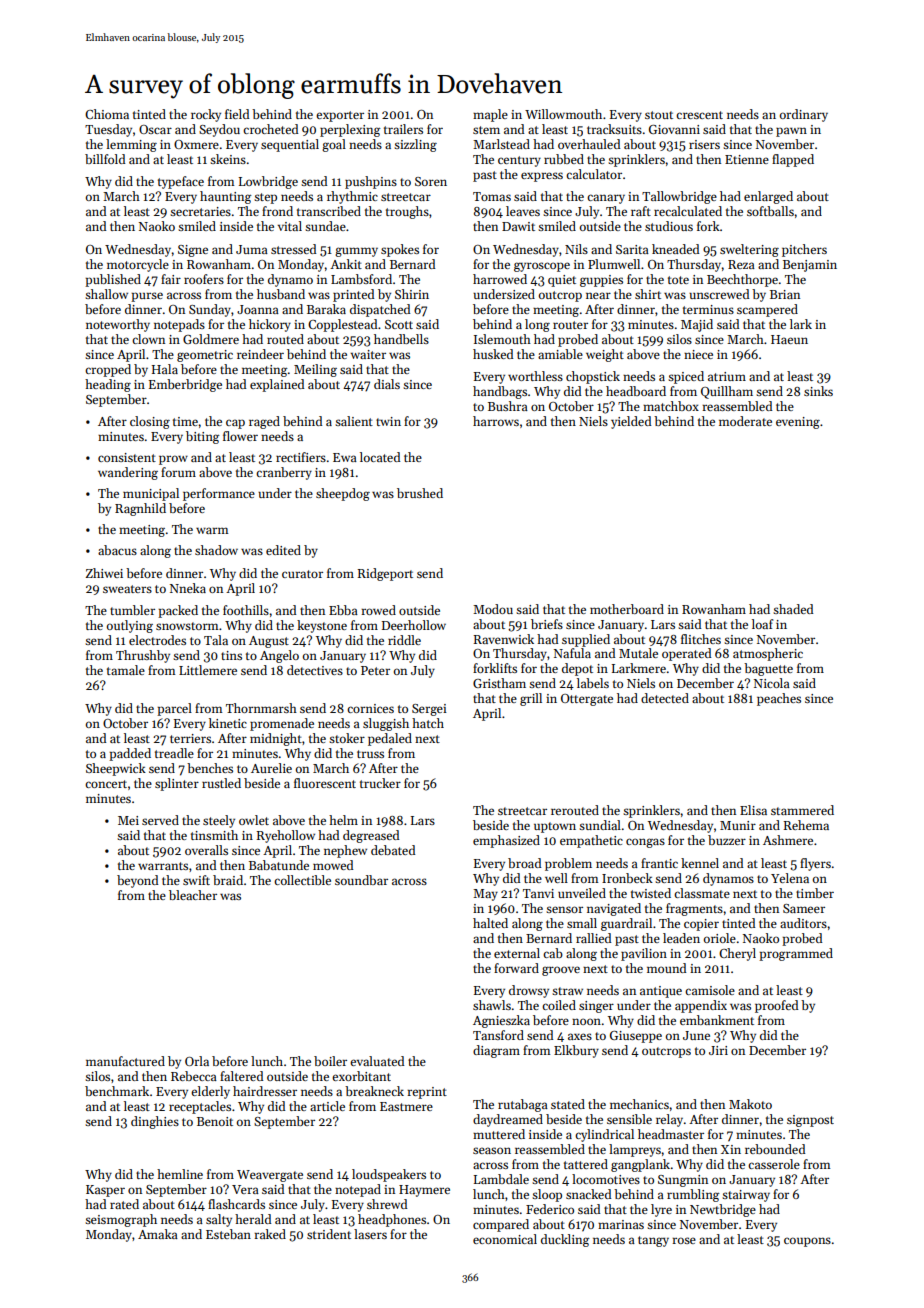 This page has height=1308, width=924. What do you see at coordinates (563, 114) in the page?
I see `Willowmouth` at bounding box center [563, 114].
